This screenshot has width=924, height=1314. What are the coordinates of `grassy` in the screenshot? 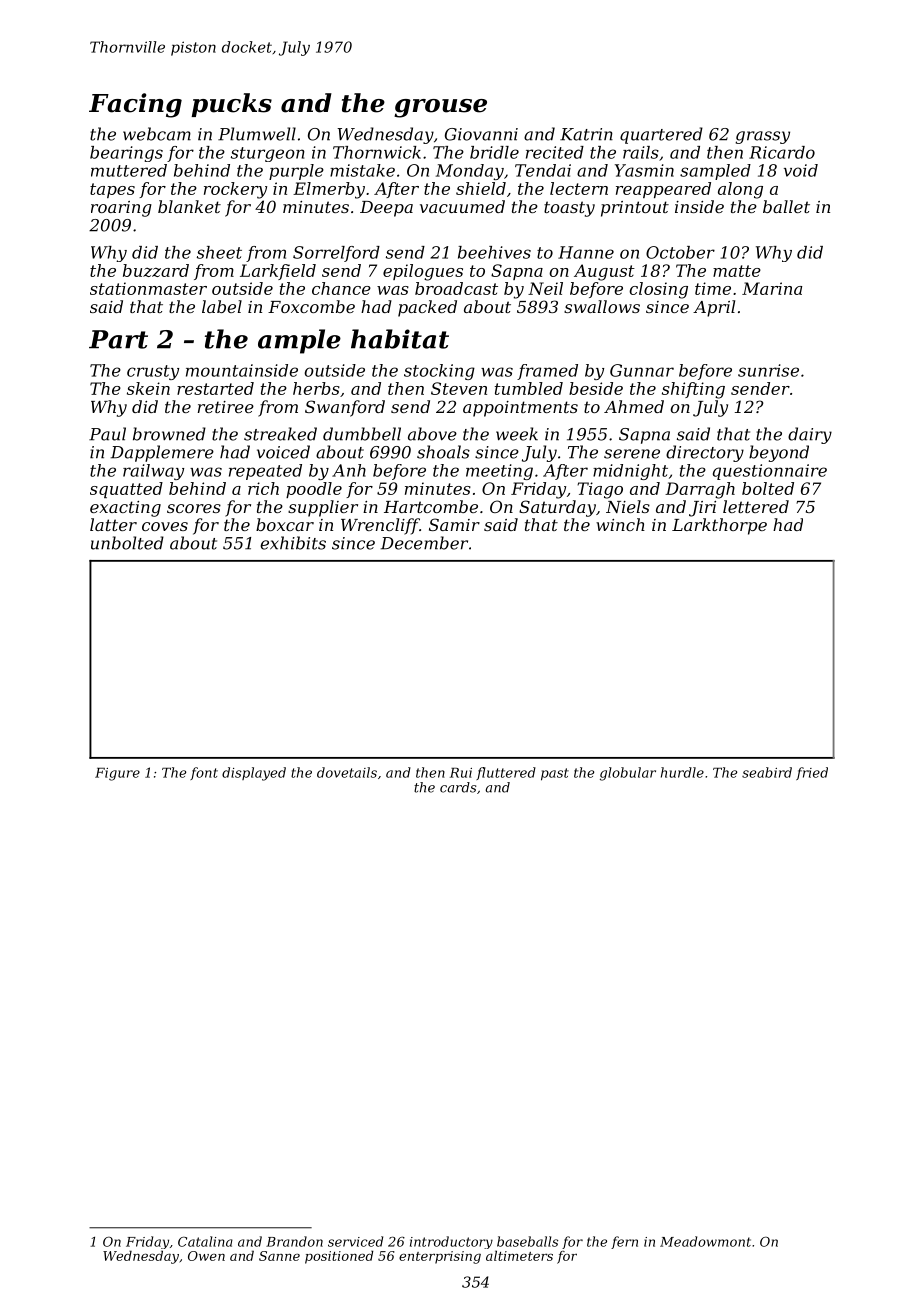 It's located at (762, 137).
